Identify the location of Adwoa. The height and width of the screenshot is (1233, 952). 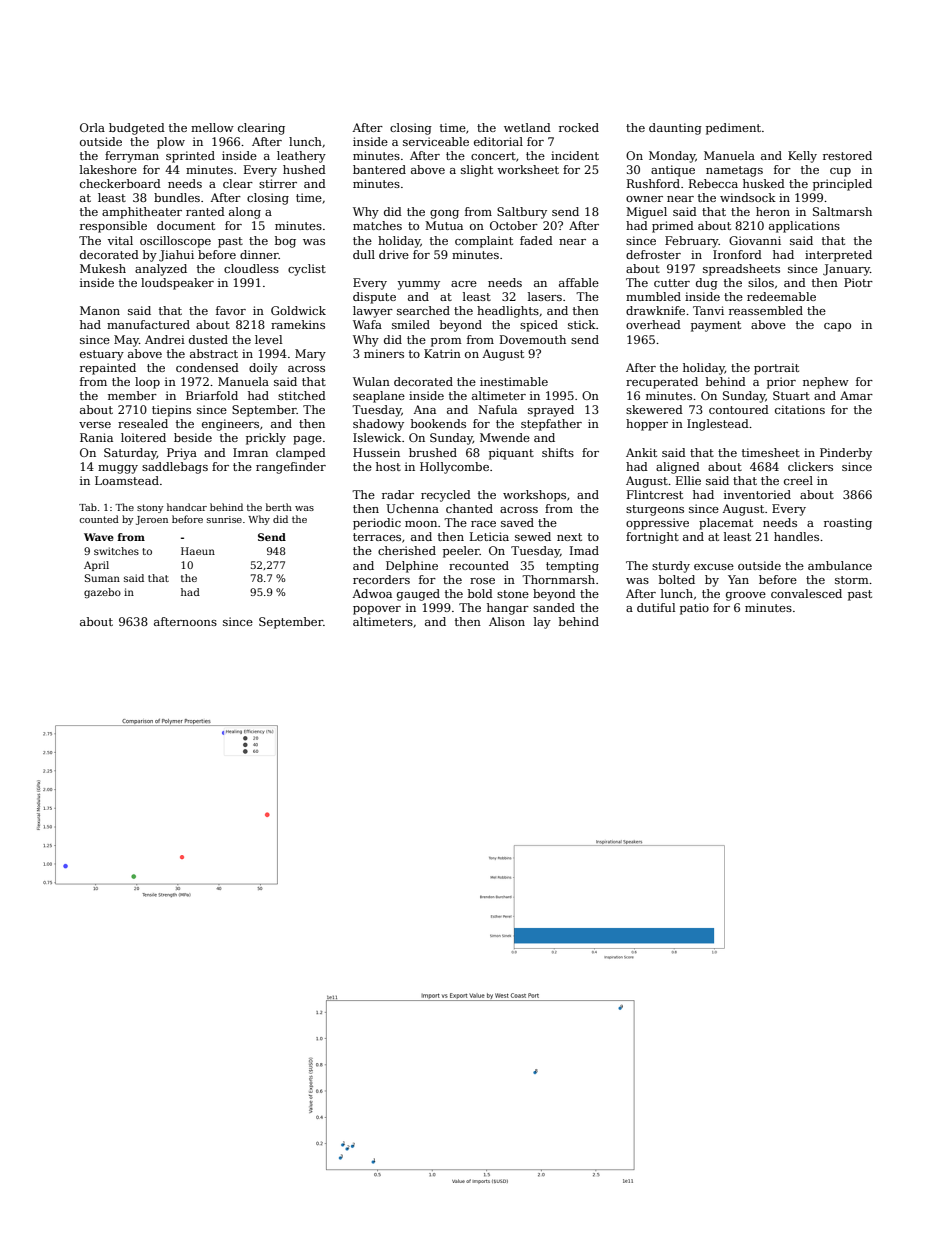
(372, 593).
